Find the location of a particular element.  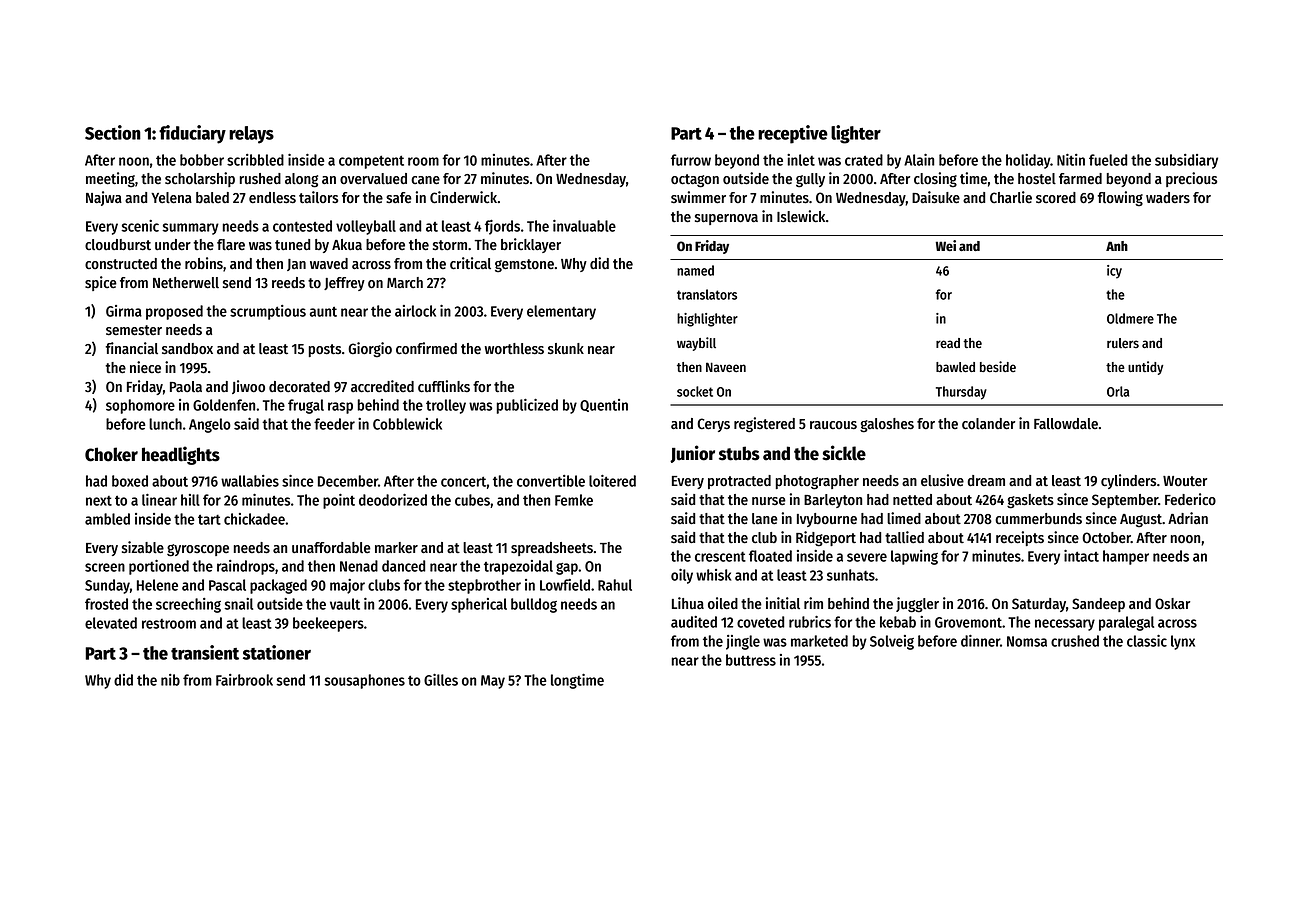

Daisuke is located at coordinates (936, 197).
